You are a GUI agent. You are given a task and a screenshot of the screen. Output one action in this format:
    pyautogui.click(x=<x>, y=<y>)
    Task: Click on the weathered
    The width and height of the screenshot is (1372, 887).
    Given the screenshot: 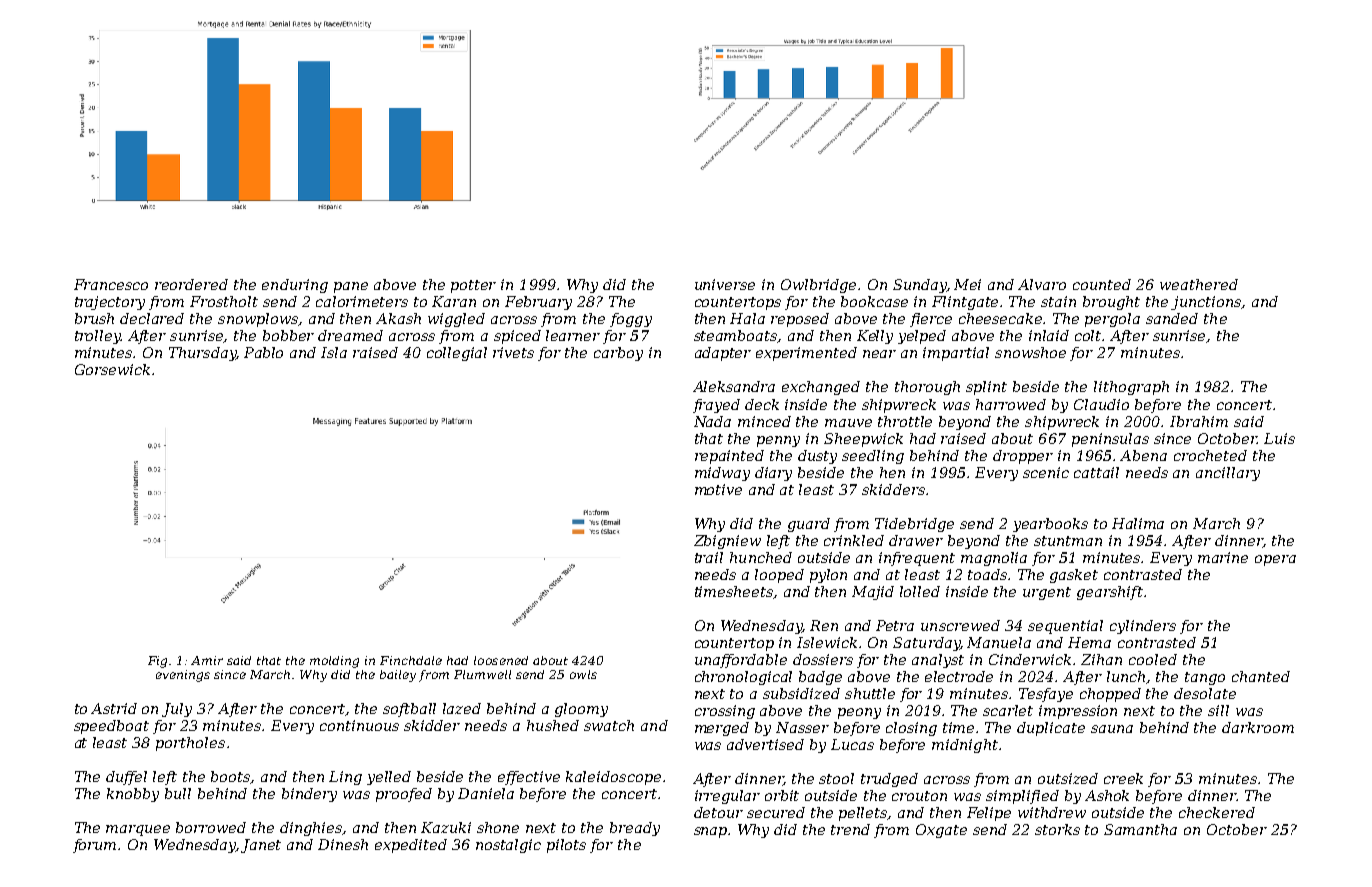 What is the action you would take?
    pyautogui.click(x=1199, y=284)
